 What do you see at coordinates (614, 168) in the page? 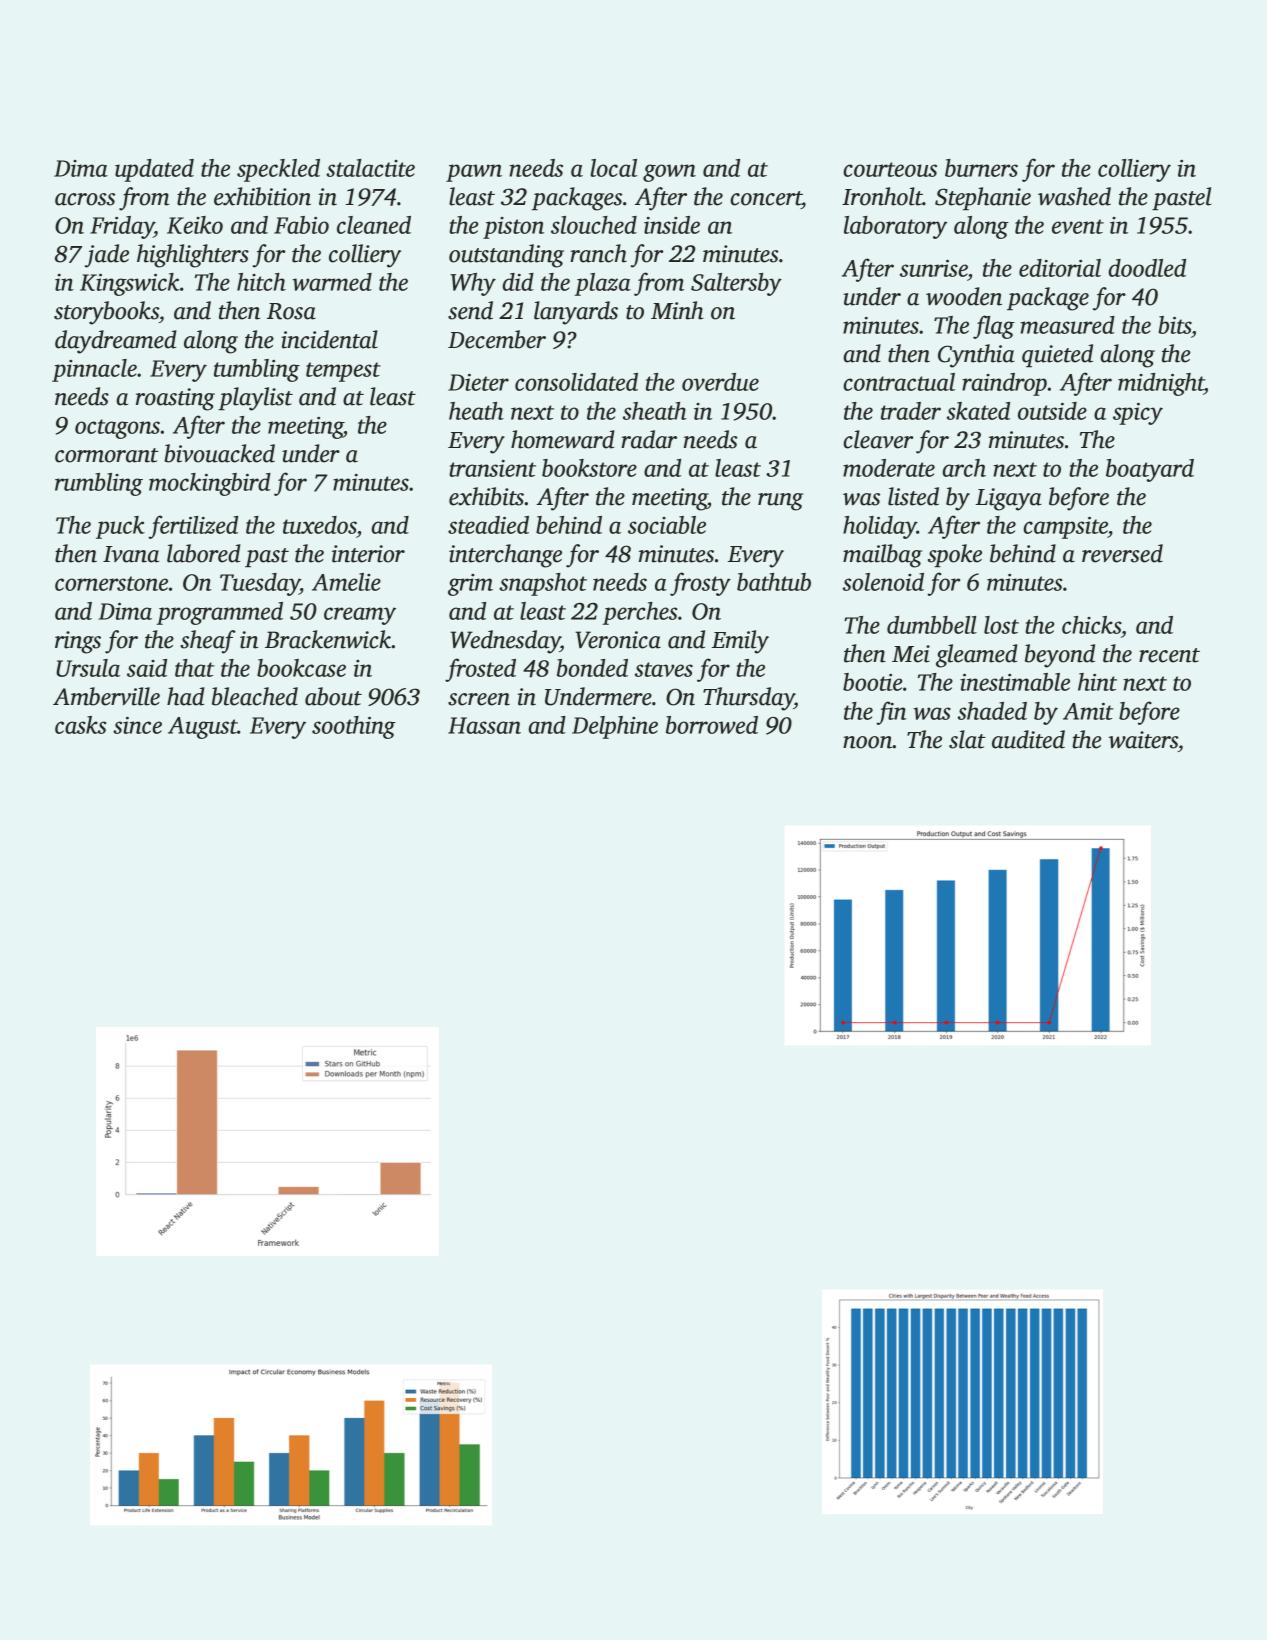
I see `local` at bounding box center [614, 168].
